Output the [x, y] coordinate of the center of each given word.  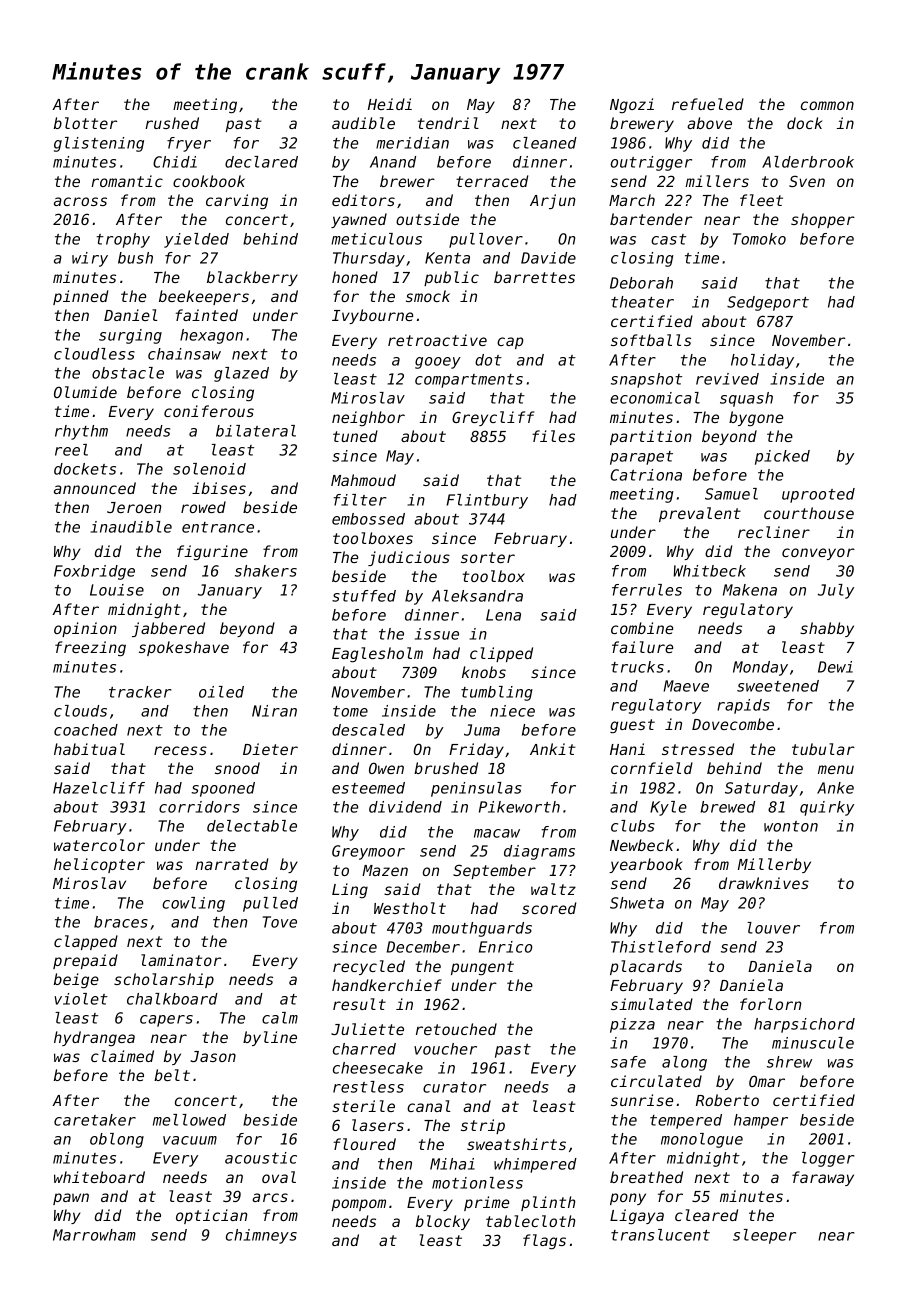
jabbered [168, 629]
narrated [231, 864]
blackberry [252, 278]
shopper [823, 220]
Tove [280, 922]
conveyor [818, 554]
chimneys [261, 1236]
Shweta [637, 903]
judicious [409, 558]
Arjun [553, 201]
